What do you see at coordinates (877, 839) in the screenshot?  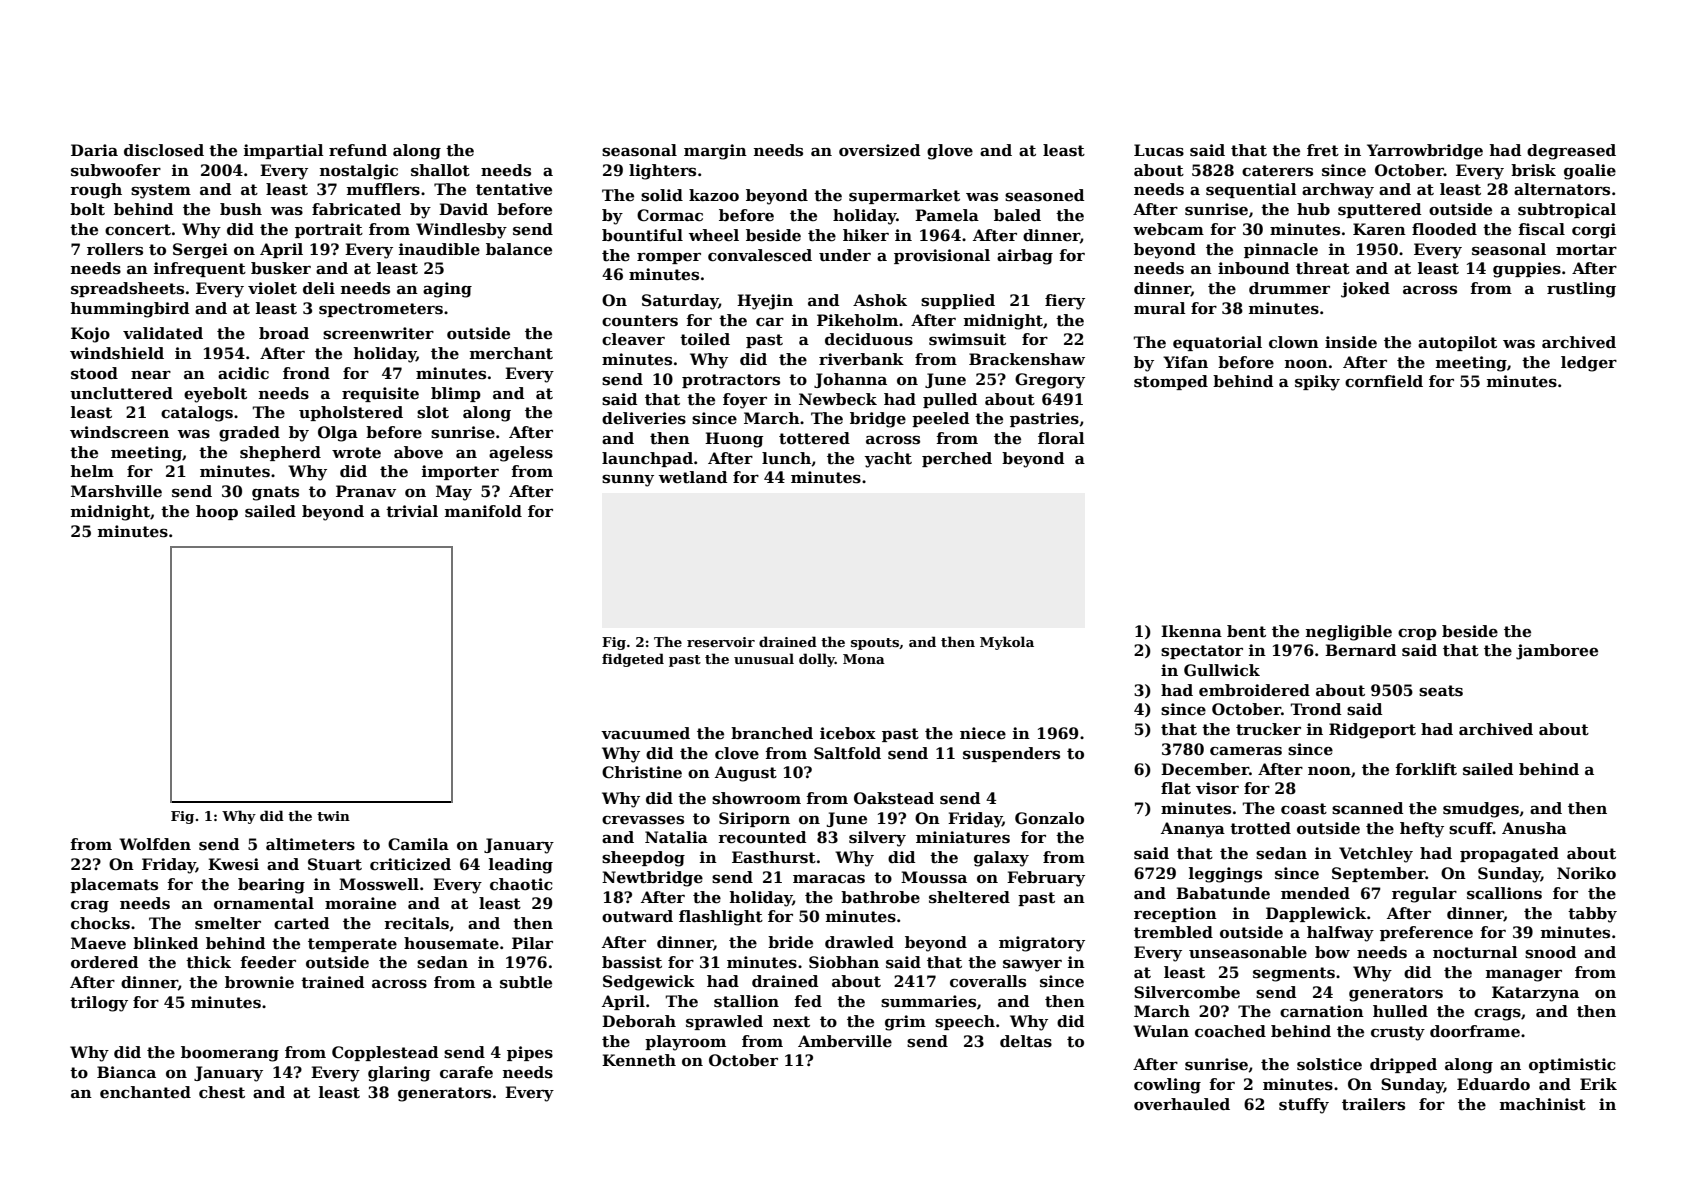 I see `silvery` at bounding box center [877, 839].
